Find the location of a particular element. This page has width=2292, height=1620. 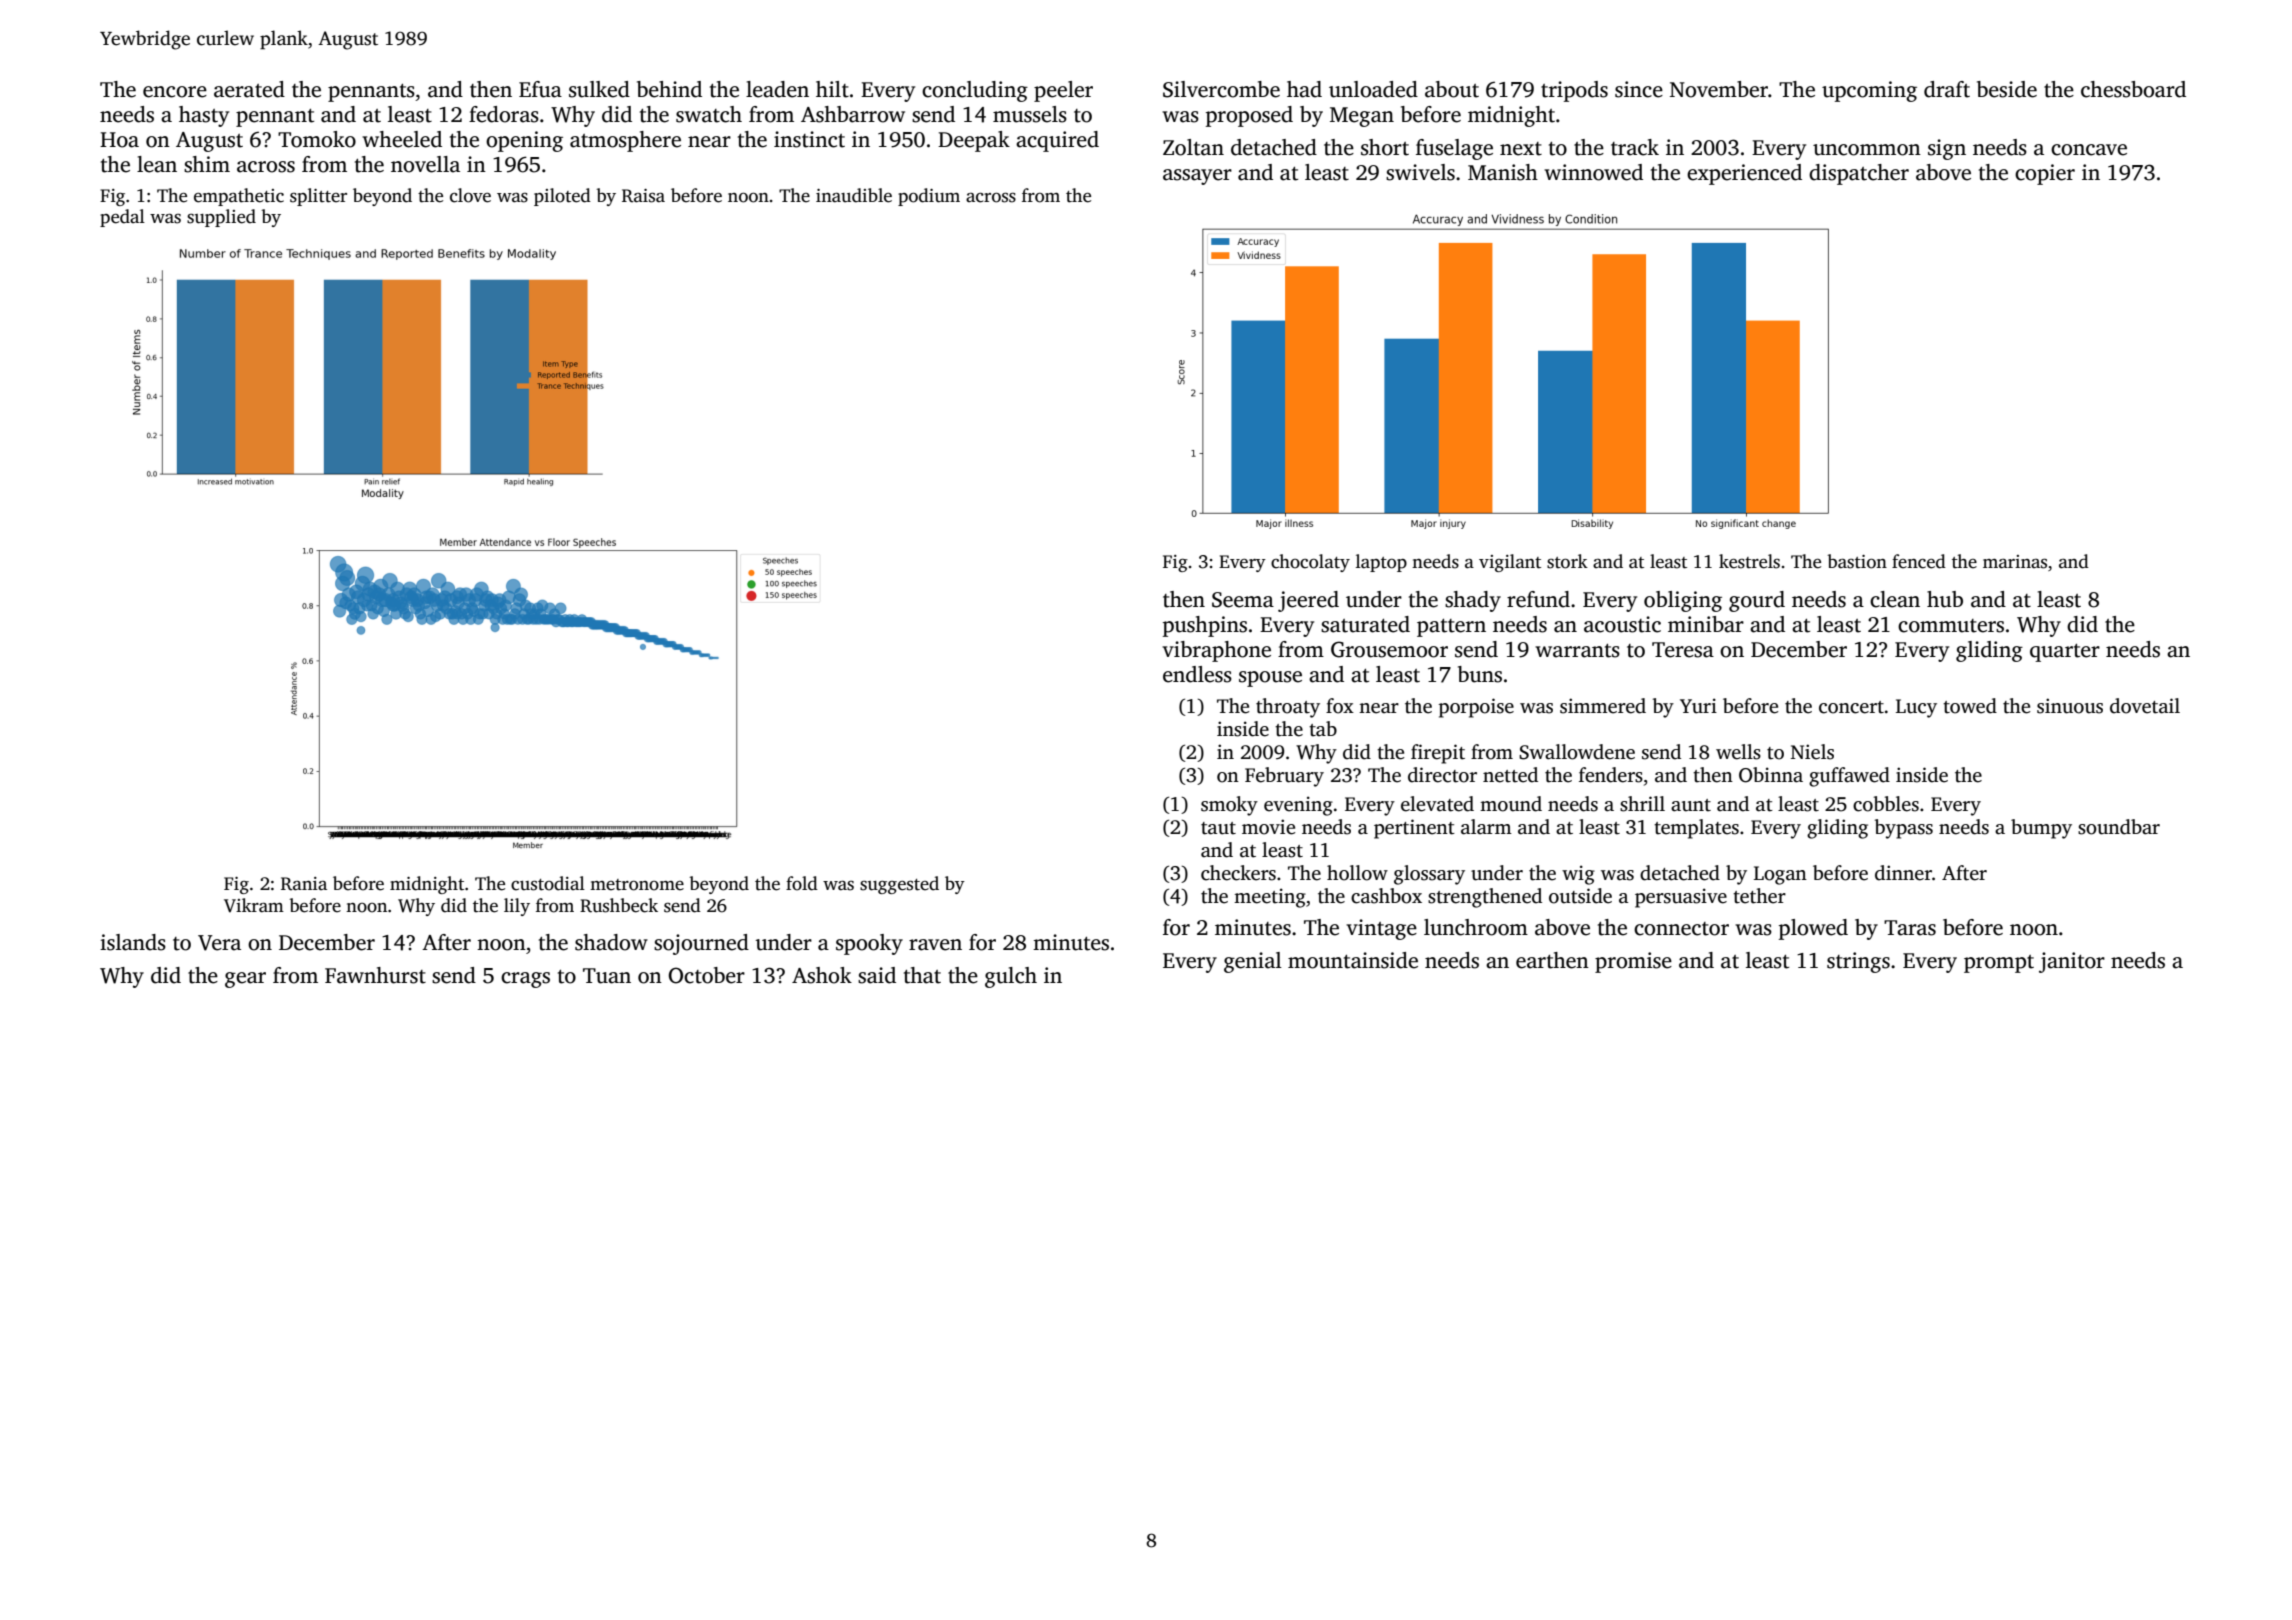

dispatcher is located at coordinates (1859, 174).
